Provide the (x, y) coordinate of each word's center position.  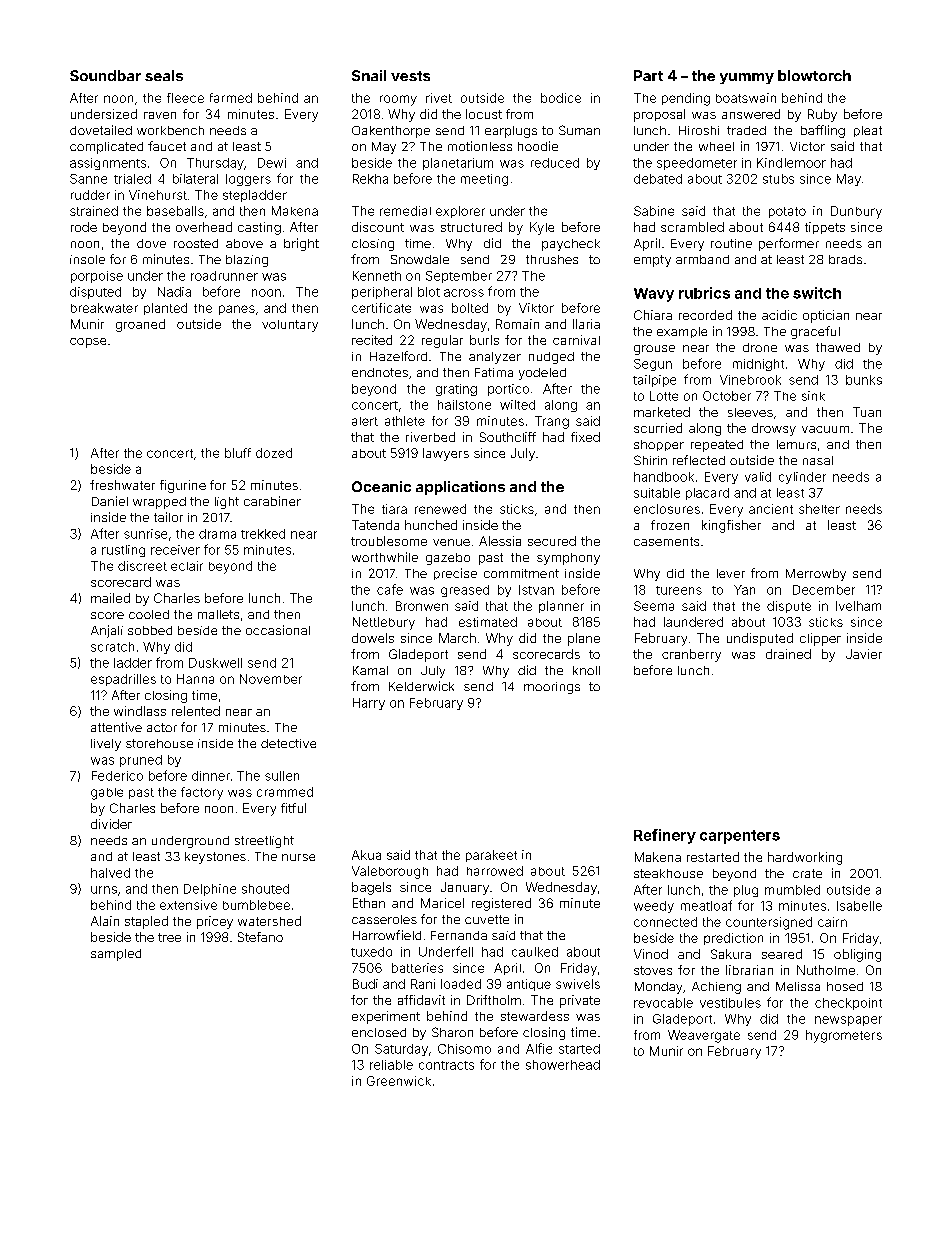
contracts (446, 1065)
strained (94, 211)
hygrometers (844, 1036)
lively (106, 745)
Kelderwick (421, 686)
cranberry (691, 655)
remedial (405, 211)
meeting (484, 180)
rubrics (704, 293)
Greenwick (399, 1081)
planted (165, 309)
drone (760, 347)
